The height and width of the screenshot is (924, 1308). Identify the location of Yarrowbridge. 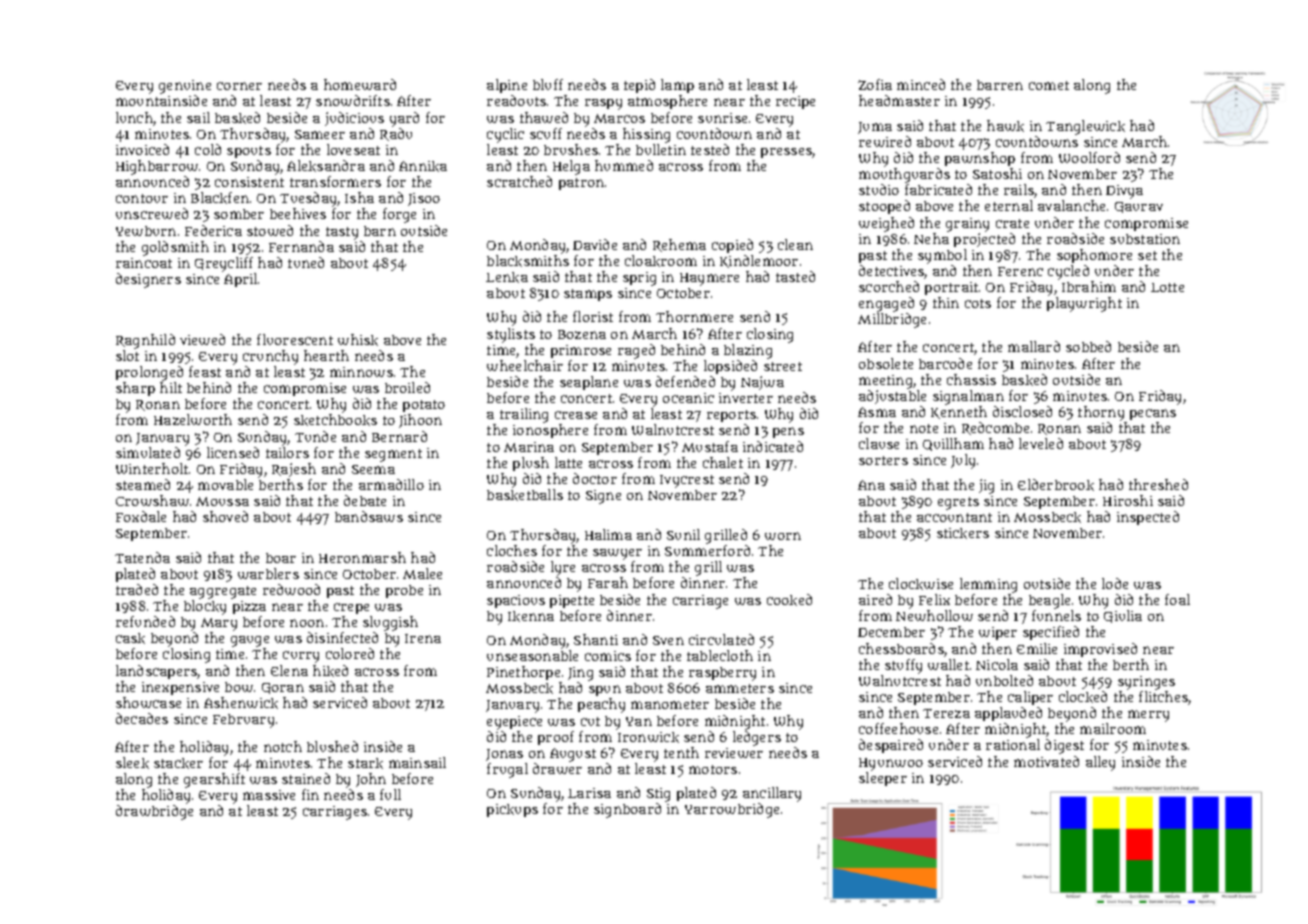
(732, 810).
